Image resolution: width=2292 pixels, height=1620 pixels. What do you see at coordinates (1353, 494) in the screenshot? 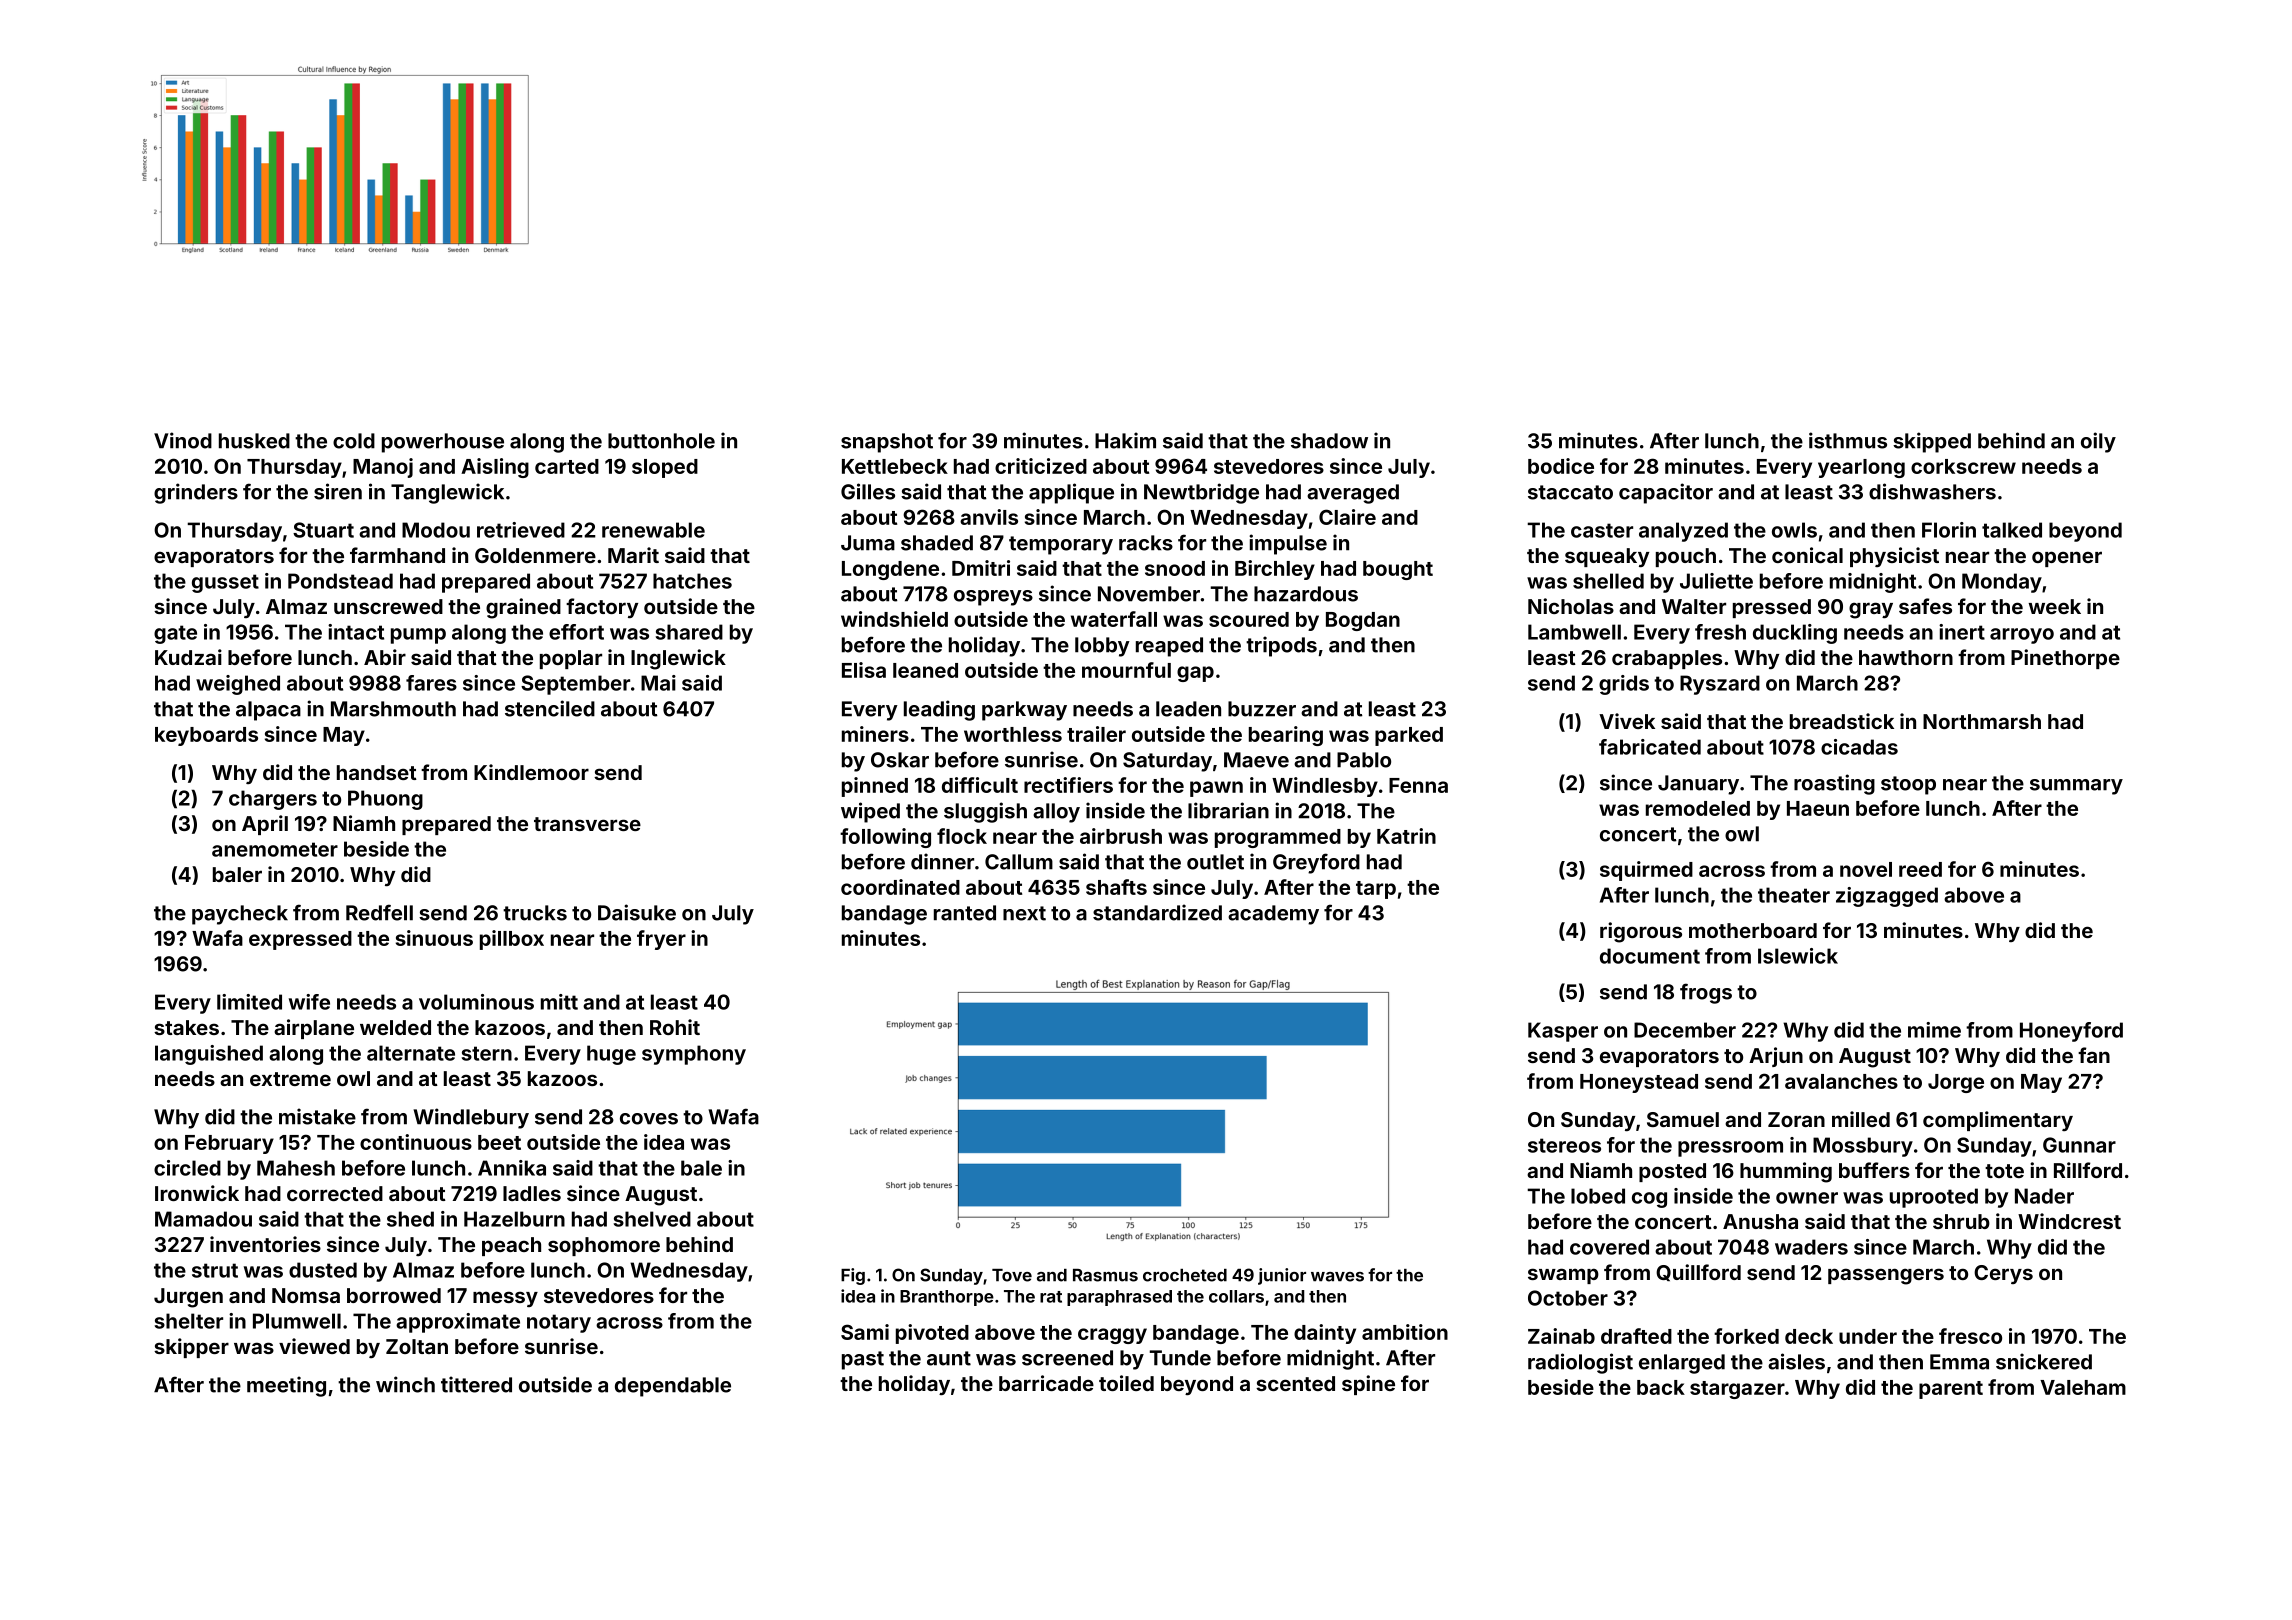
I see `averaged` at bounding box center [1353, 494].
